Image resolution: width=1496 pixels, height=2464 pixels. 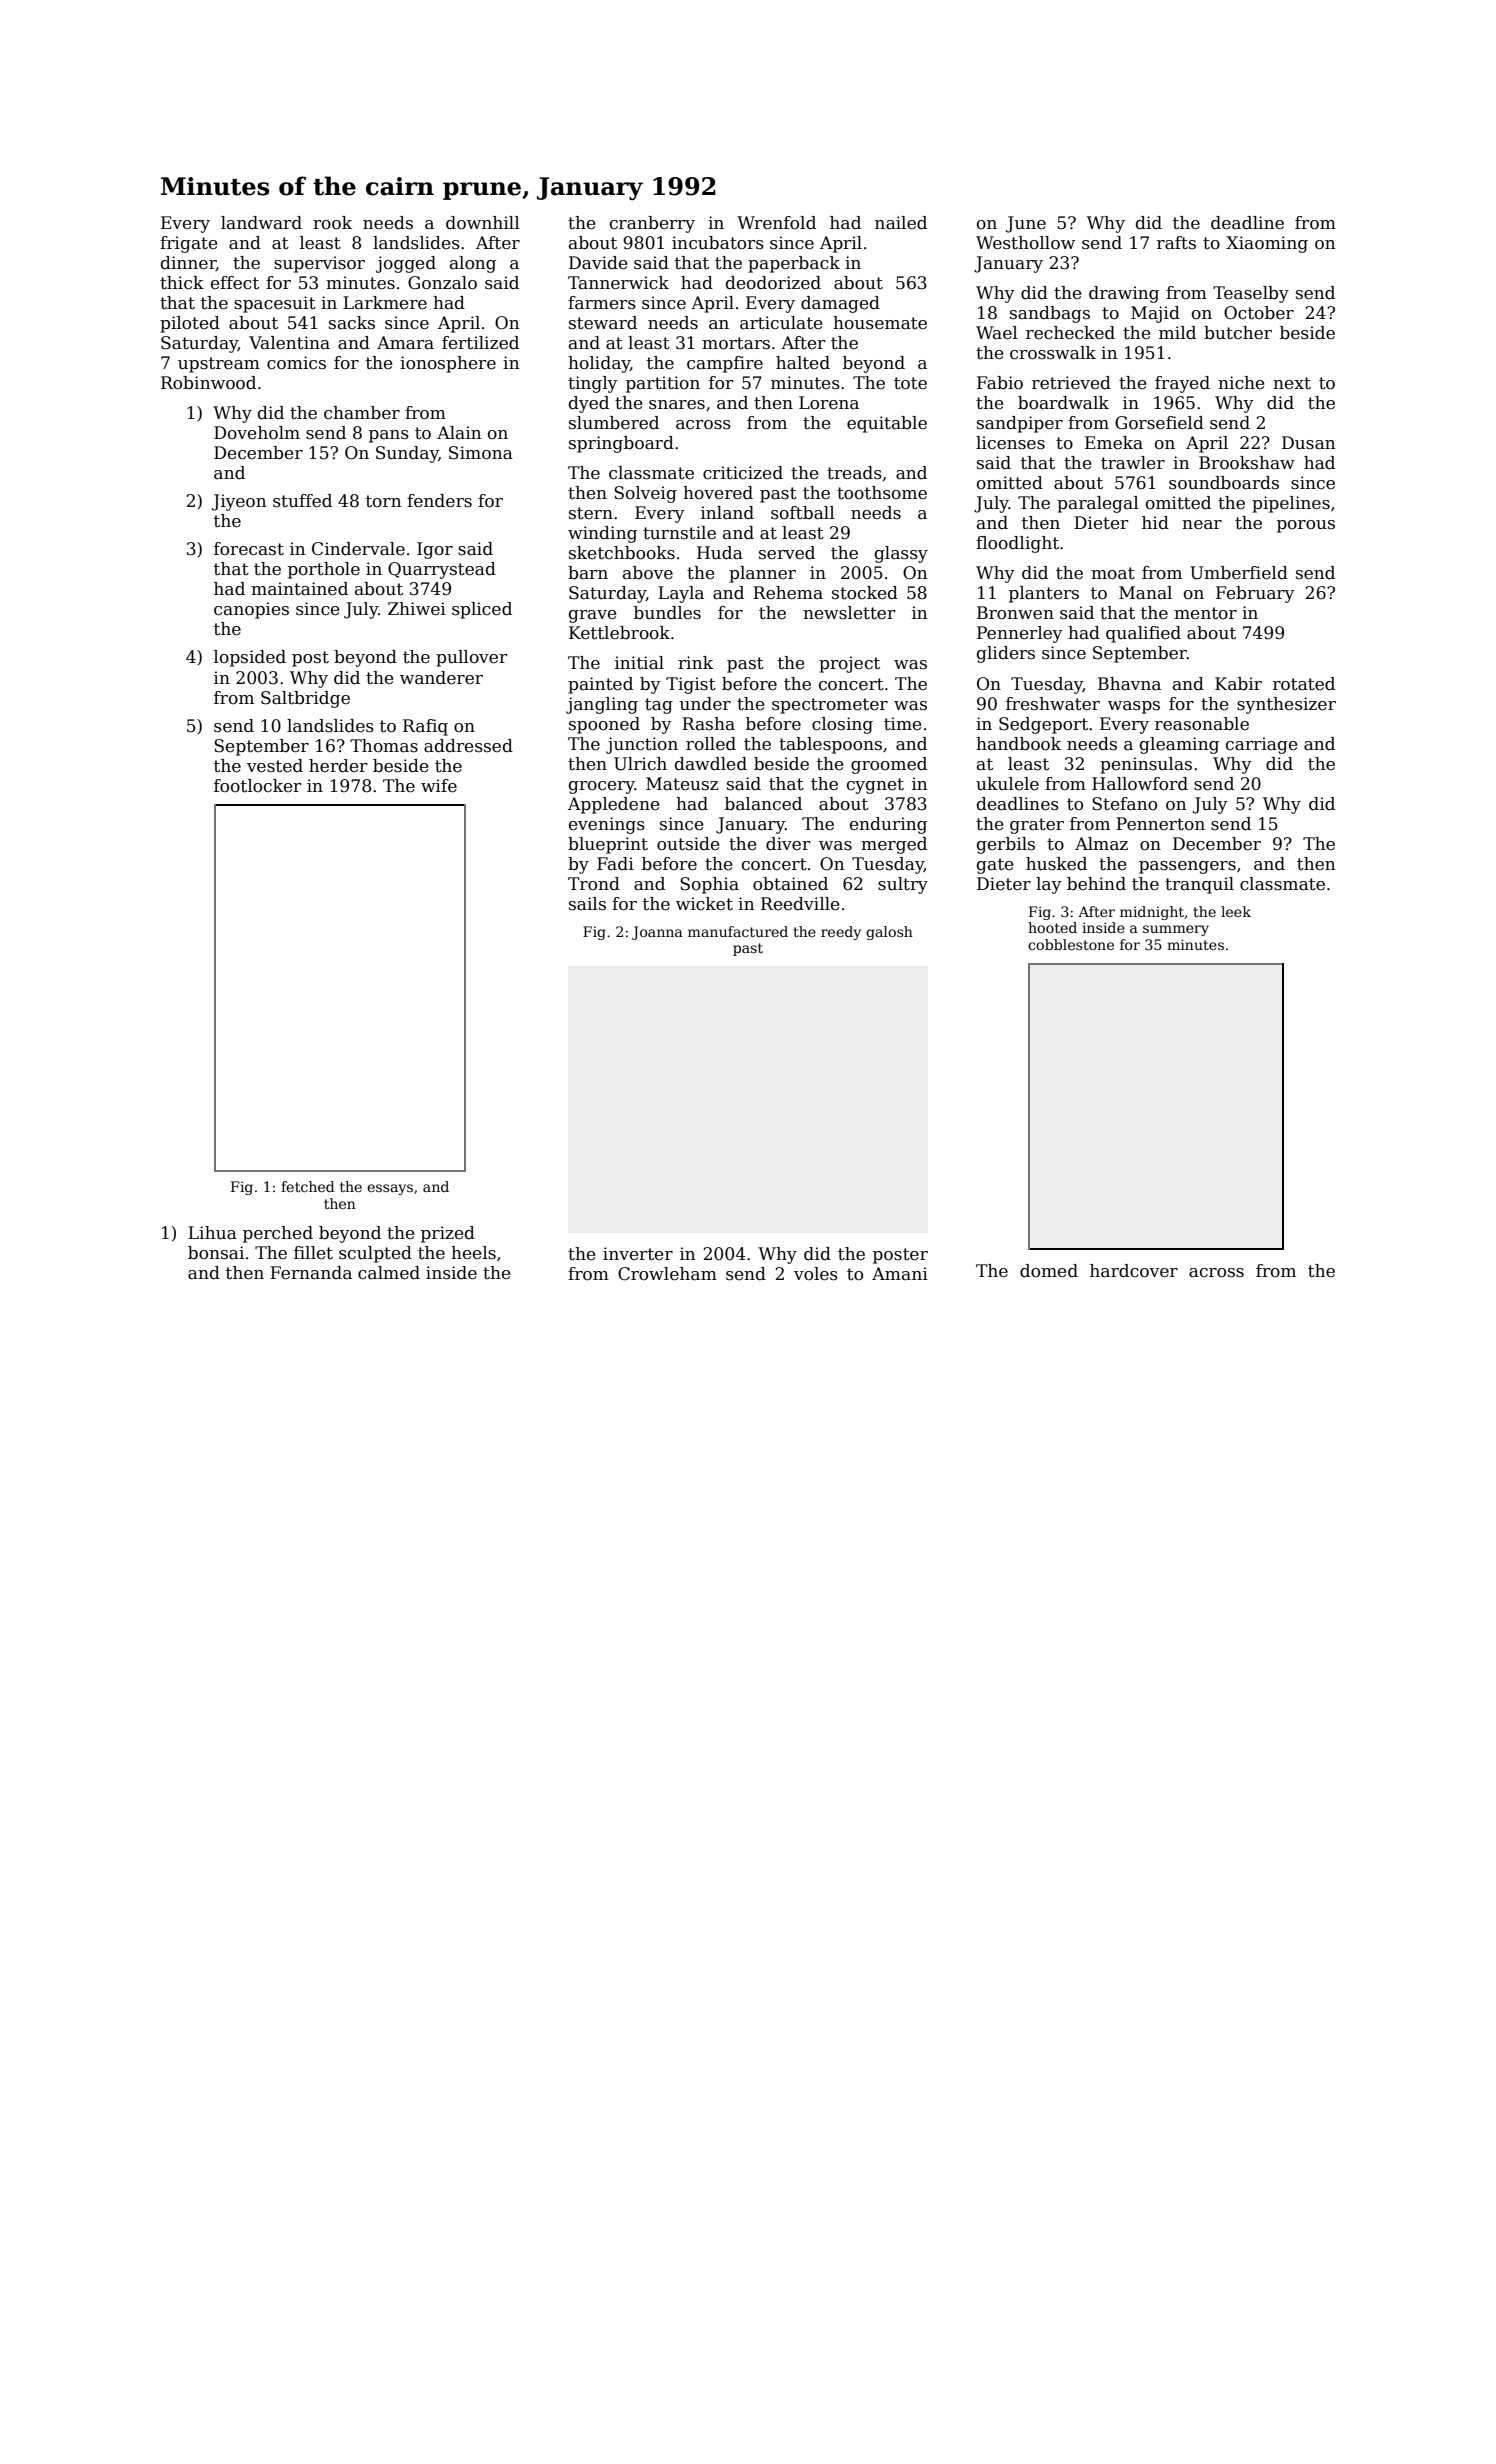 What do you see at coordinates (442, 570) in the screenshot?
I see `Quarrystead` at bounding box center [442, 570].
